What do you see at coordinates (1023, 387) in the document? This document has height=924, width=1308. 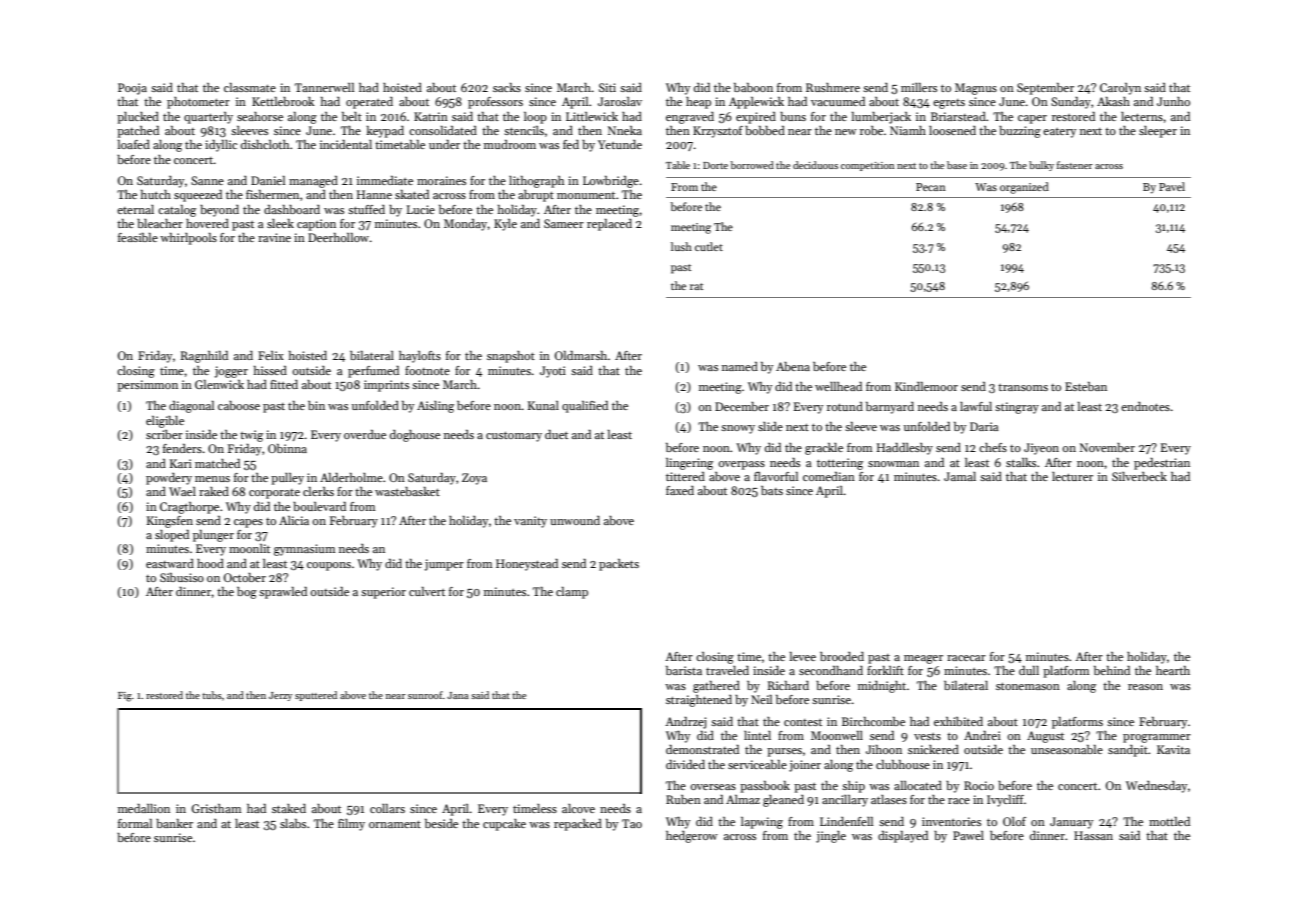 I see `transoms` at bounding box center [1023, 387].
